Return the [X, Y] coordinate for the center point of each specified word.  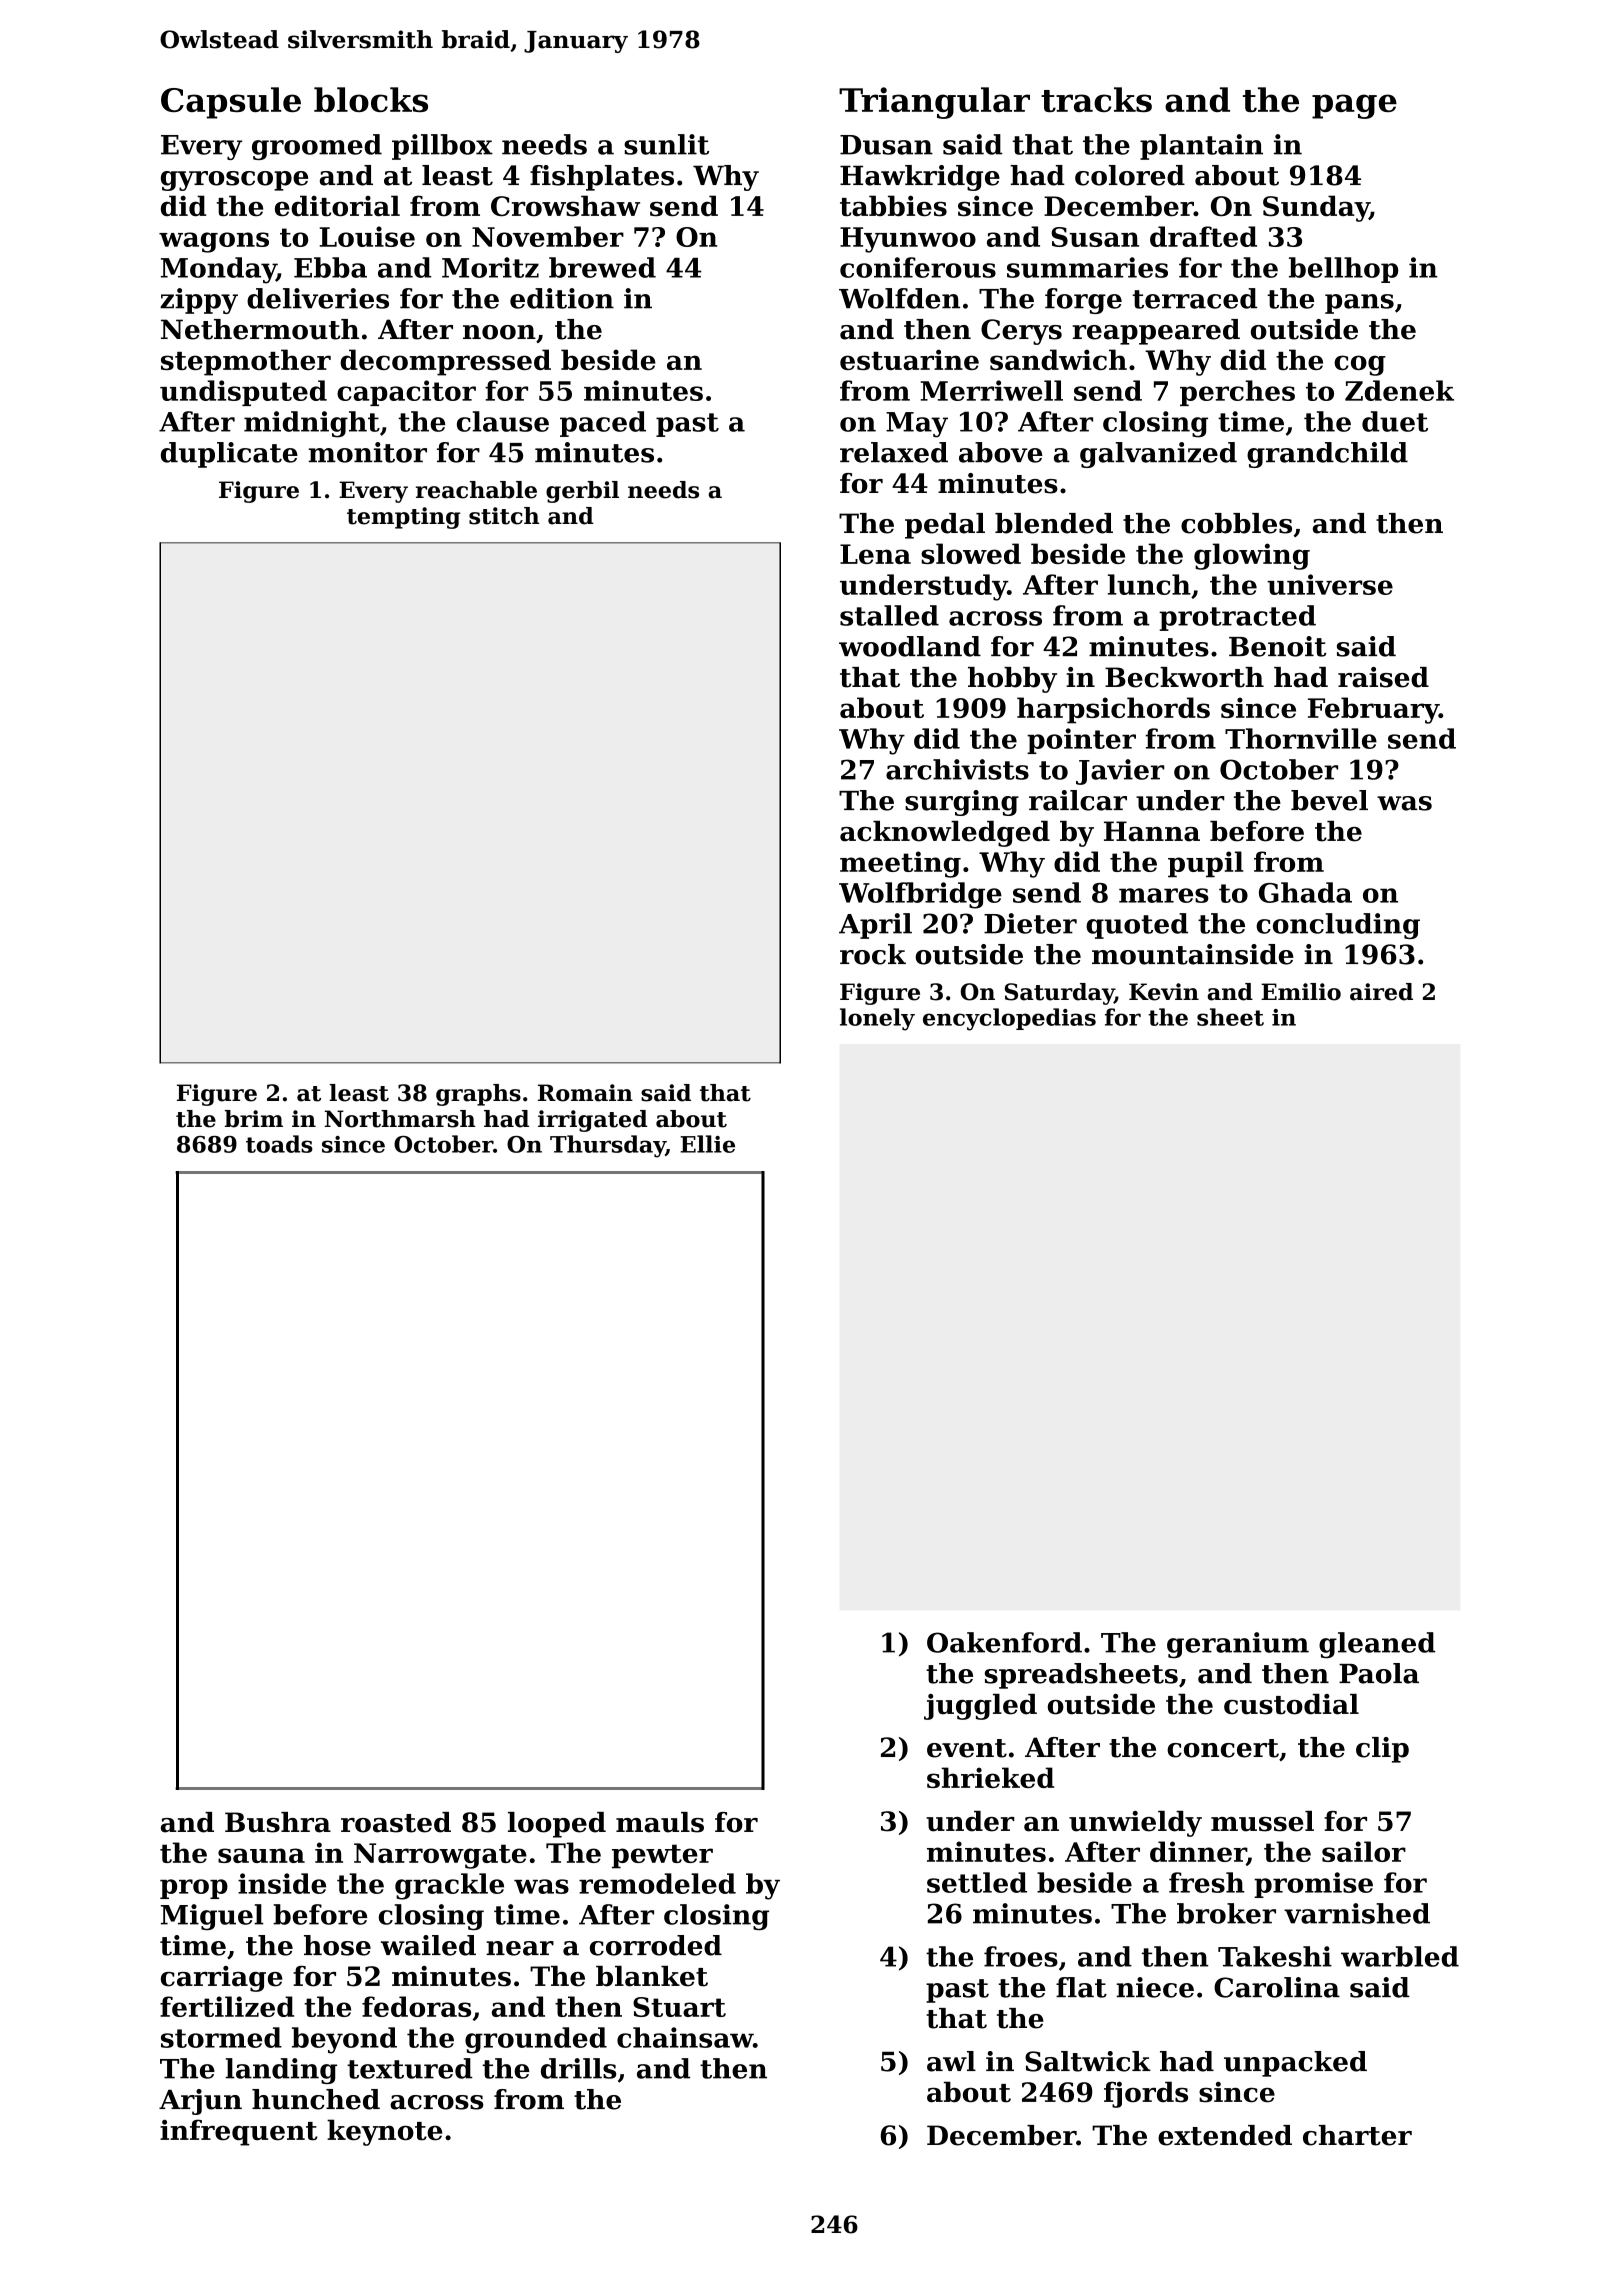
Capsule [231, 103]
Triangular [934, 103]
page [1354, 106]
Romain [585, 1093]
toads [279, 1144]
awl [951, 2061]
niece [1155, 1987]
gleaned [1377, 1645]
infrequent [239, 2132]
